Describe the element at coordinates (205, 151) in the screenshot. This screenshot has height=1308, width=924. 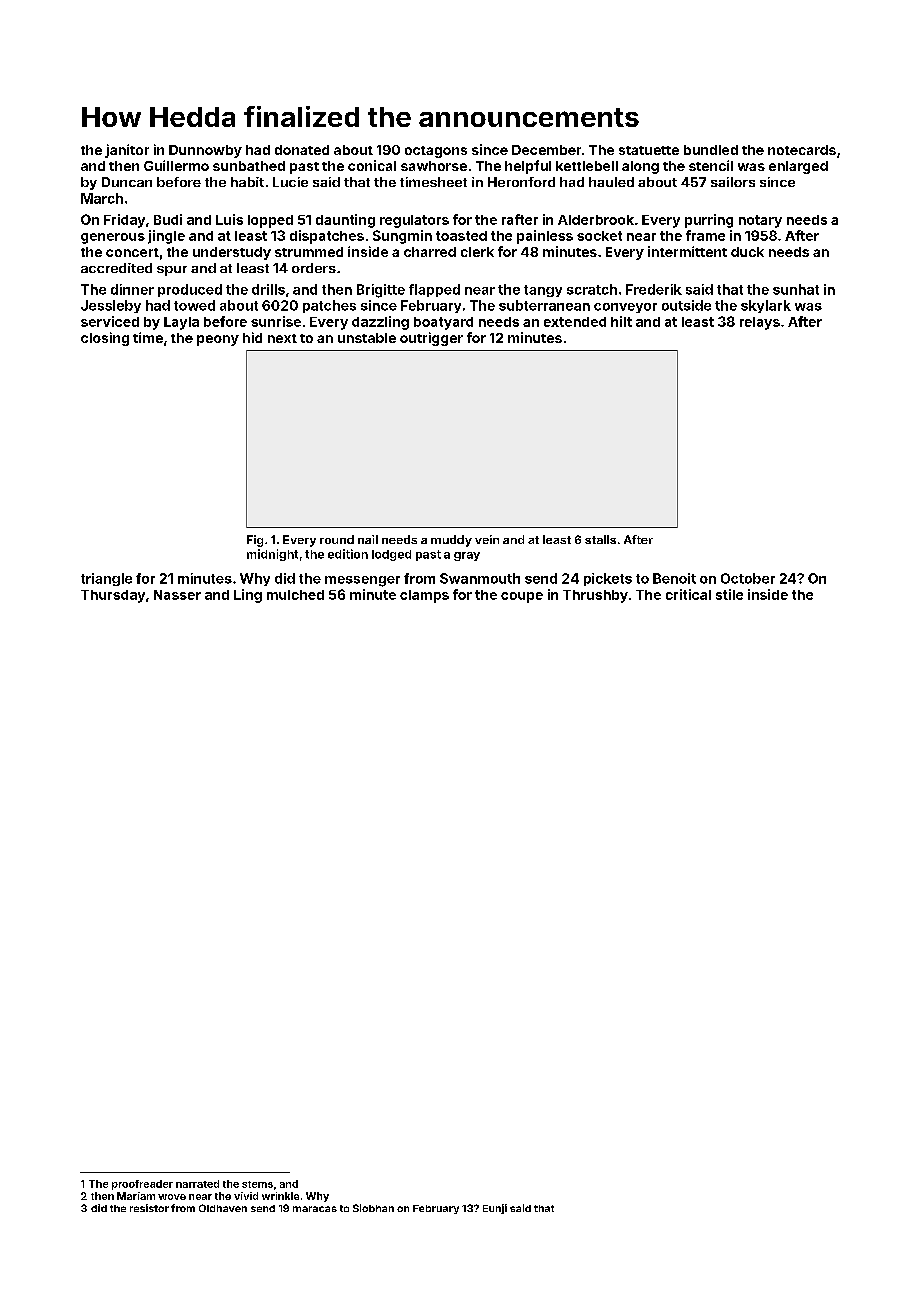
I see `Dunnowby` at that location.
